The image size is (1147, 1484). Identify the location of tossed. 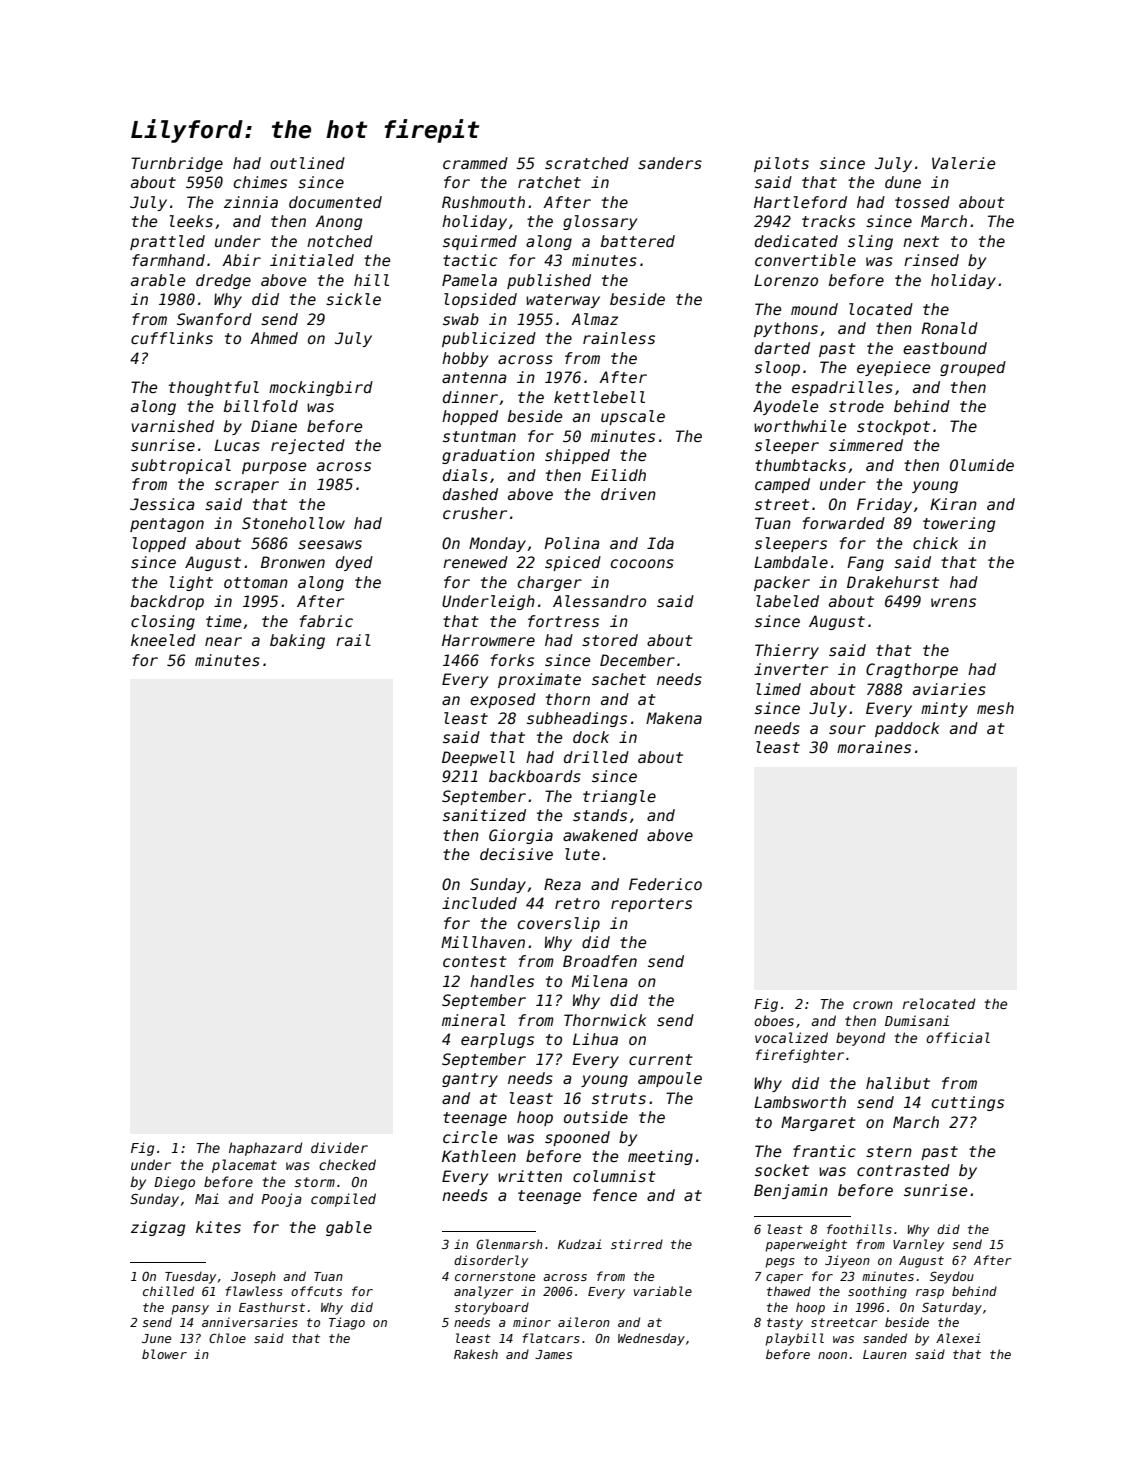
(922, 202).
